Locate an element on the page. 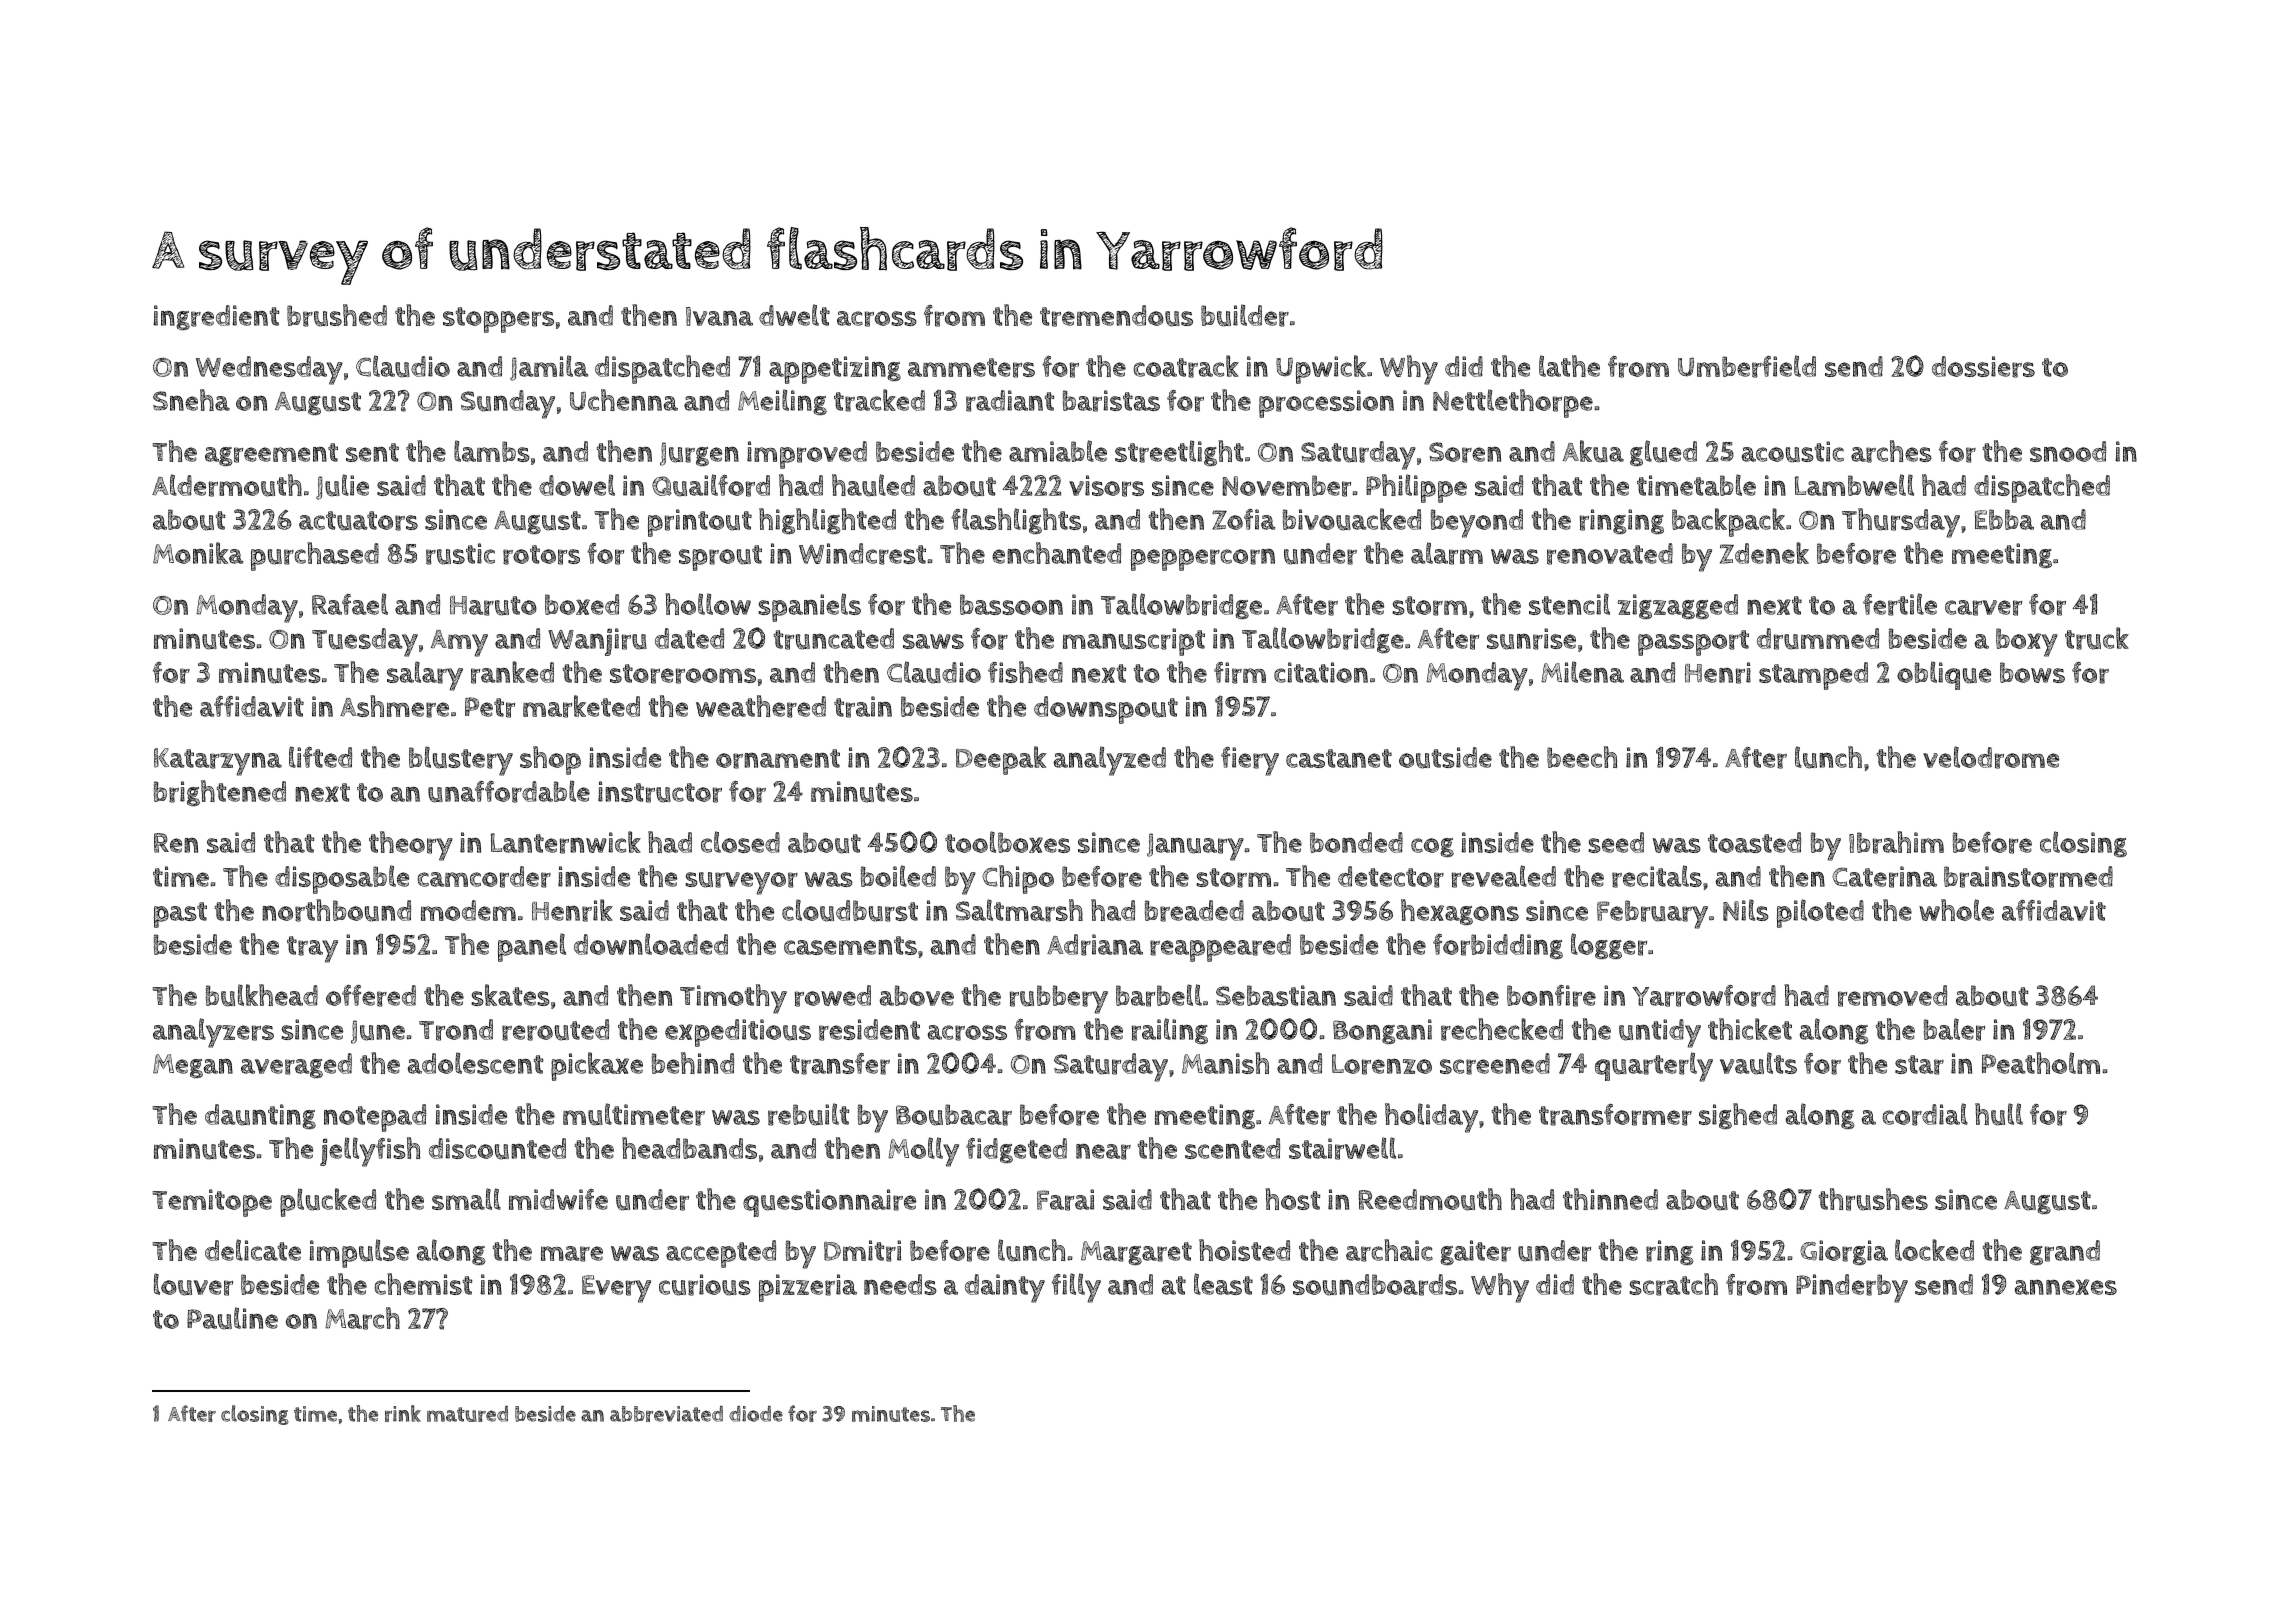  brushed is located at coordinates (337, 315).
